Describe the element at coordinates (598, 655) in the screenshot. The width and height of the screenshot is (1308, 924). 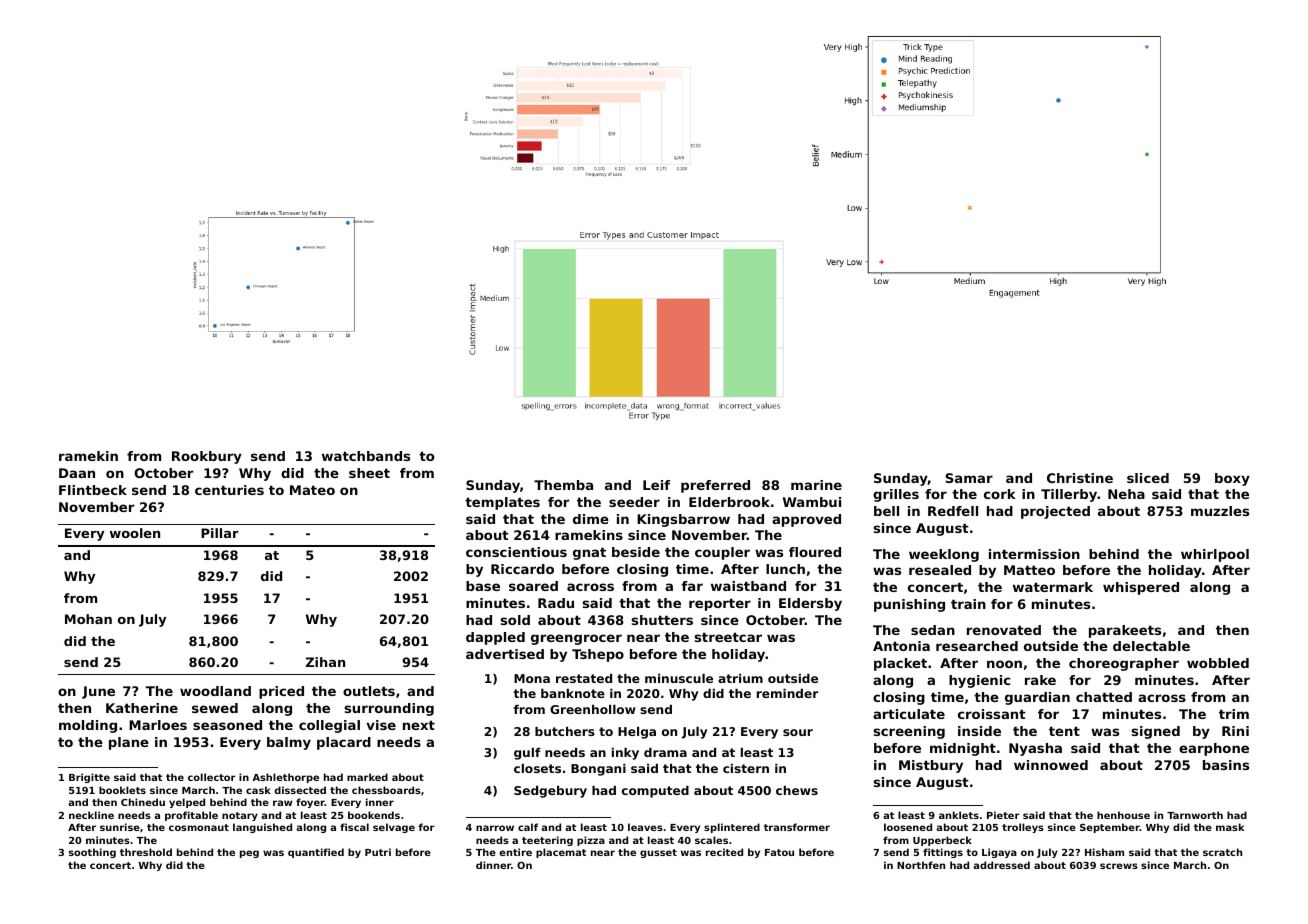
I see `Tshepo` at that location.
